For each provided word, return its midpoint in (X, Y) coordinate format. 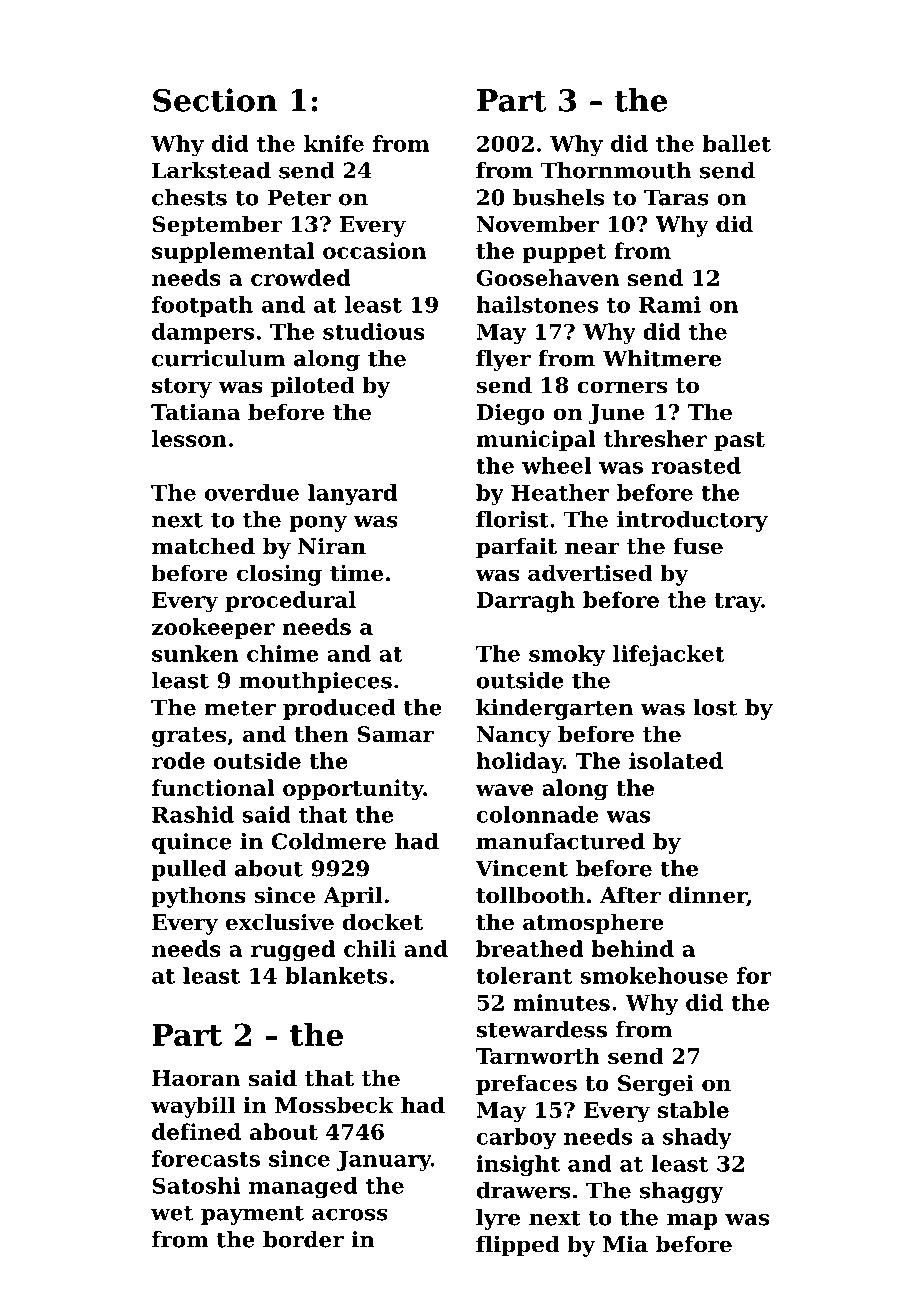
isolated (676, 760)
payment (252, 1215)
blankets (336, 975)
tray (737, 603)
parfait (516, 548)
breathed (529, 948)
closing (279, 575)
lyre (498, 1219)
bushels (558, 197)
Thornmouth (616, 170)
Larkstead (211, 170)
